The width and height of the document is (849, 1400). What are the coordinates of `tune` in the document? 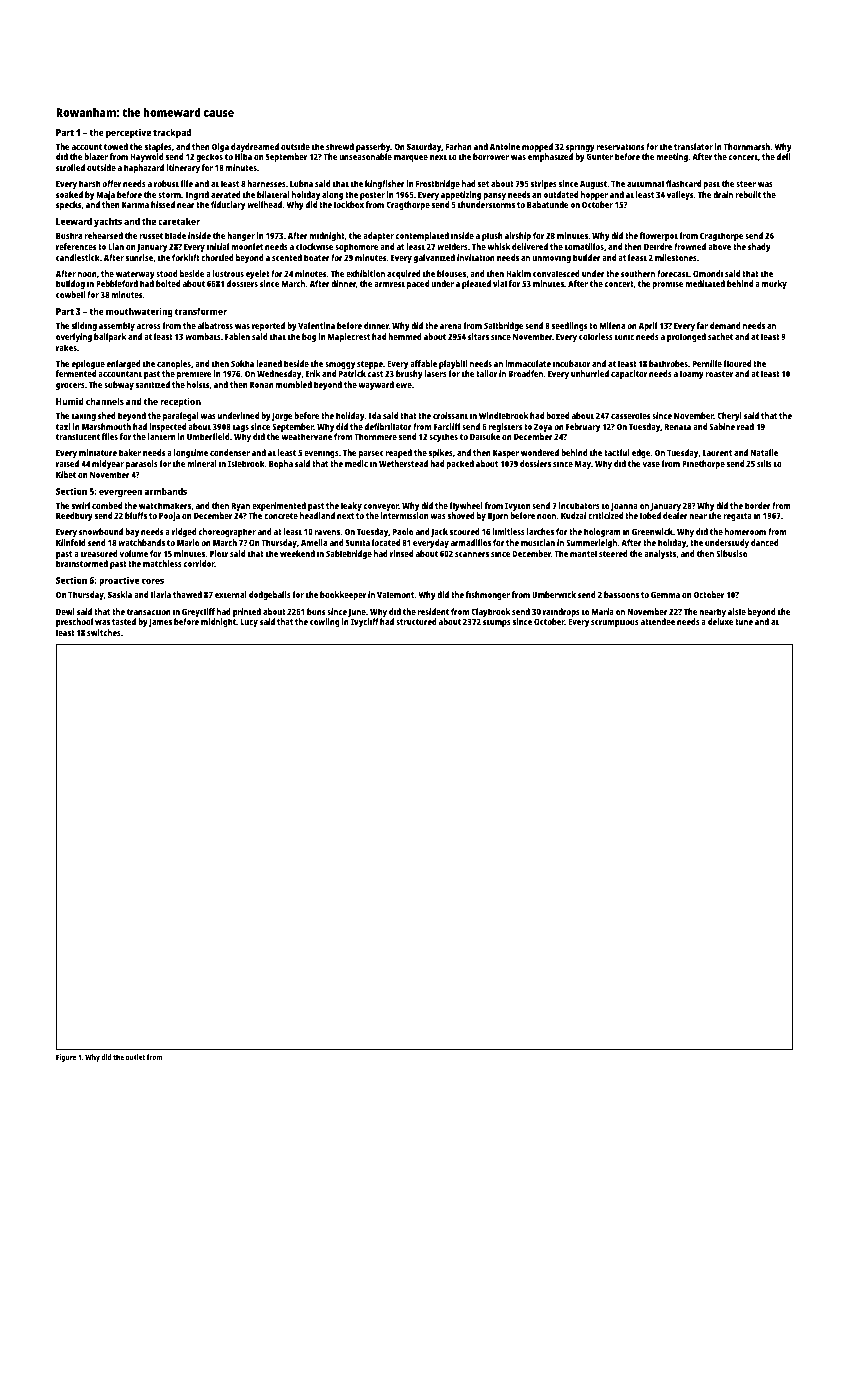 It's located at (744, 622).
